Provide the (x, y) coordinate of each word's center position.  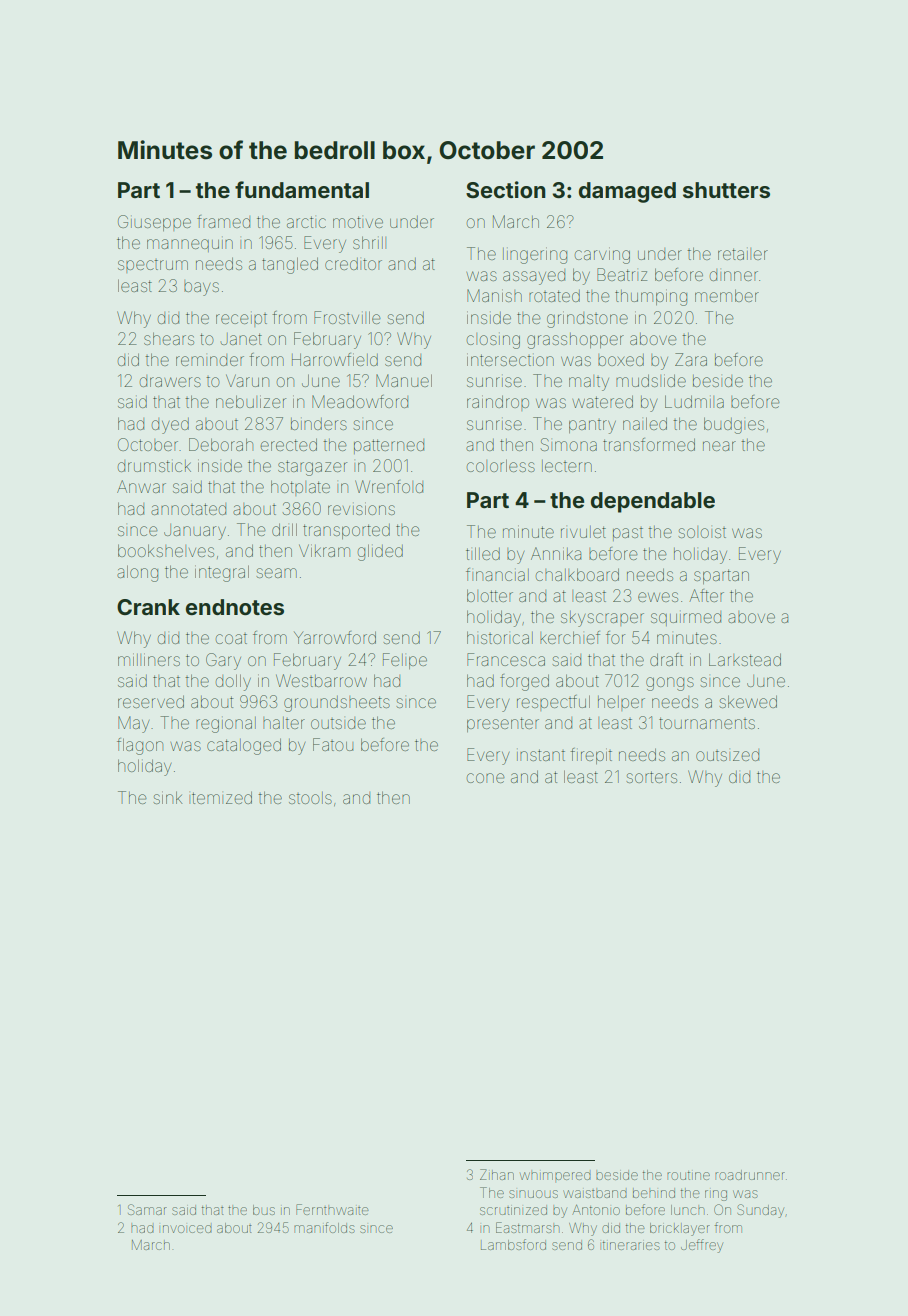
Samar (147, 1209)
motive (358, 222)
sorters (651, 777)
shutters (726, 190)
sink (167, 797)
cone (485, 778)
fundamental (302, 189)
